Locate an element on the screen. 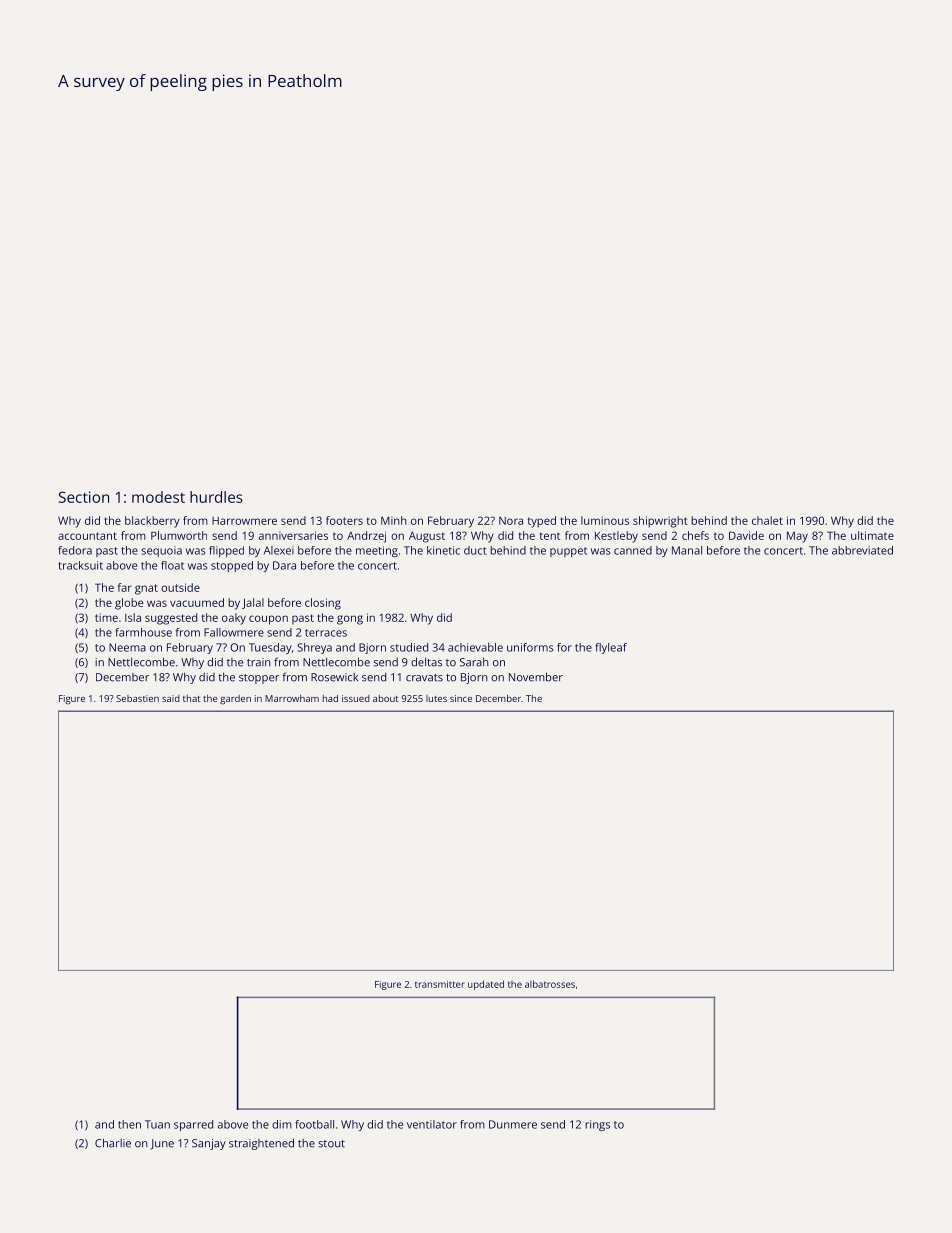 The height and width of the screenshot is (1233, 952). Nora is located at coordinates (511, 521).
